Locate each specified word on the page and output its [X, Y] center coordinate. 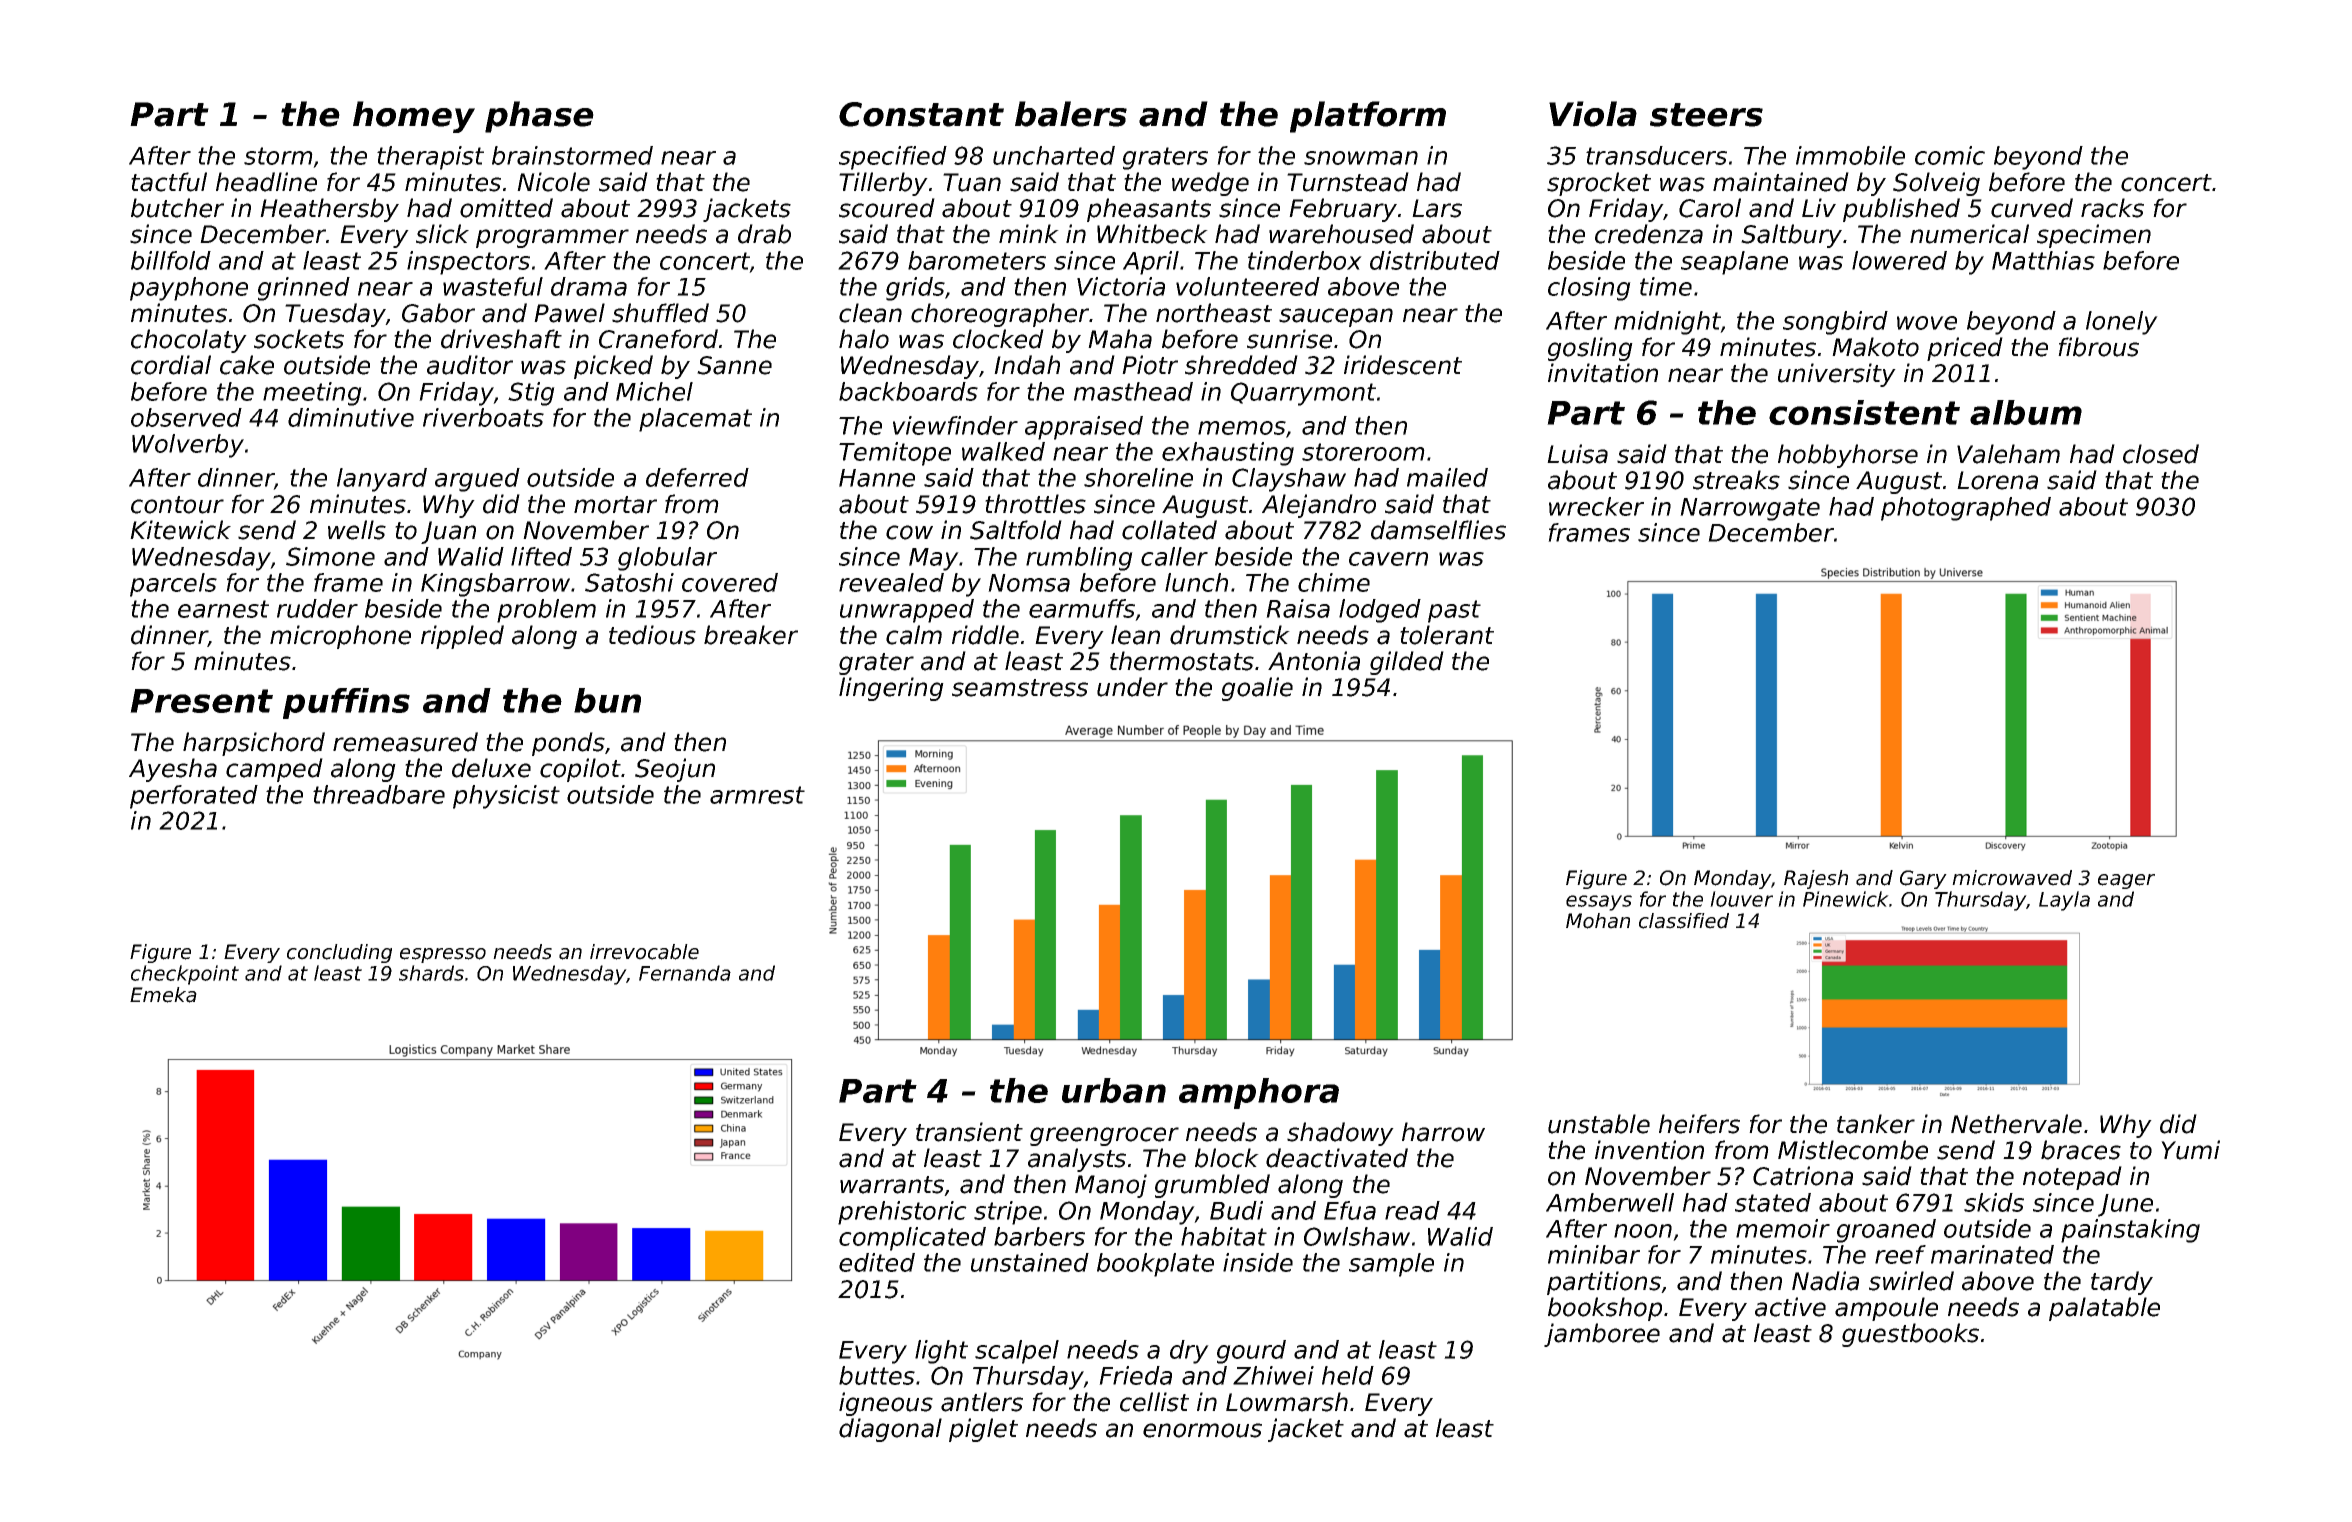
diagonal [890, 1430]
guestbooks [1910, 1335]
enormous [1202, 1430]
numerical [1969, 234]
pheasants [1149, 210]
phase [539, 117]
